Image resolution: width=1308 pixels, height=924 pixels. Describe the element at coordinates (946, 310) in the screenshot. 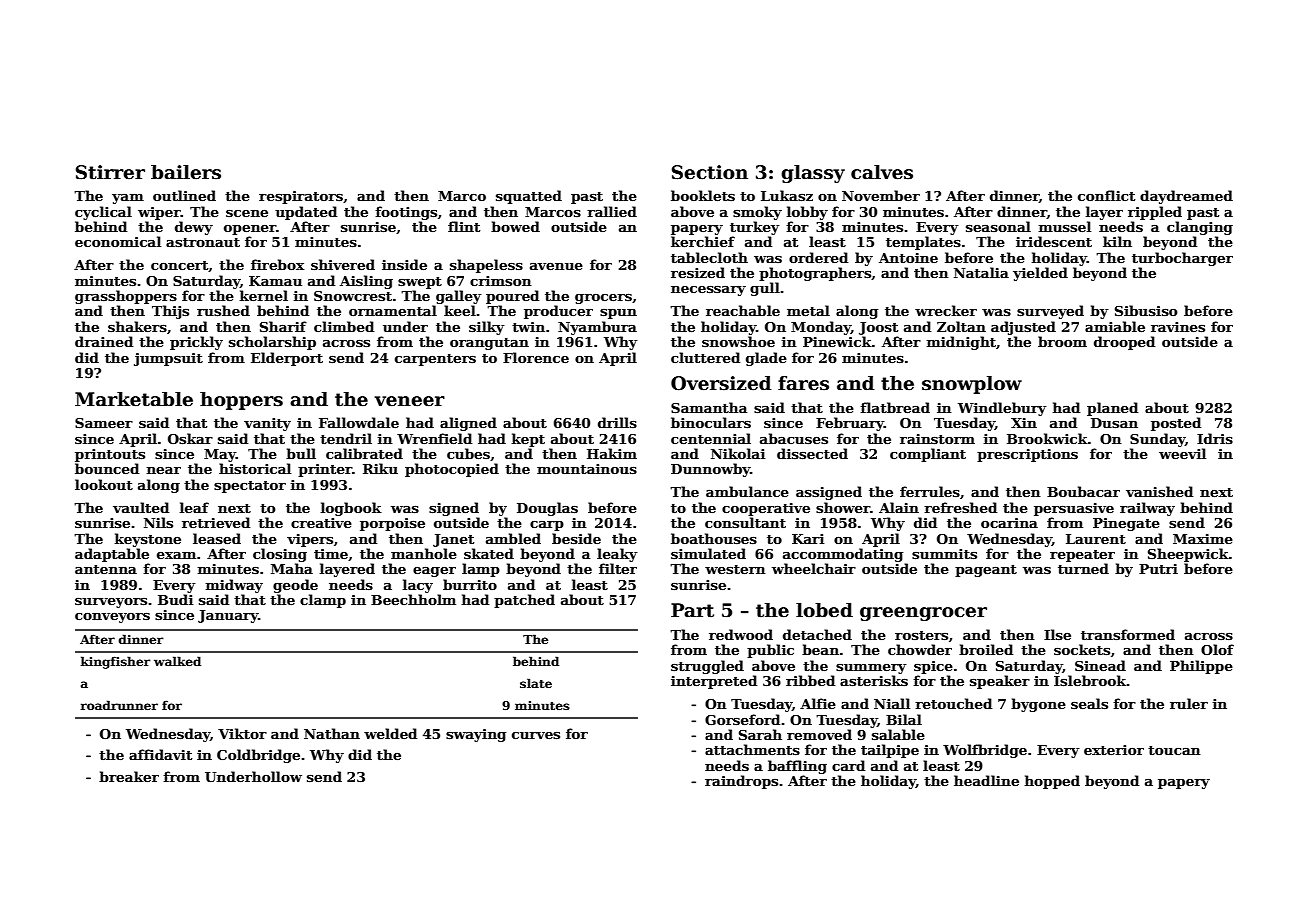

I see `wrecker` at that location.
